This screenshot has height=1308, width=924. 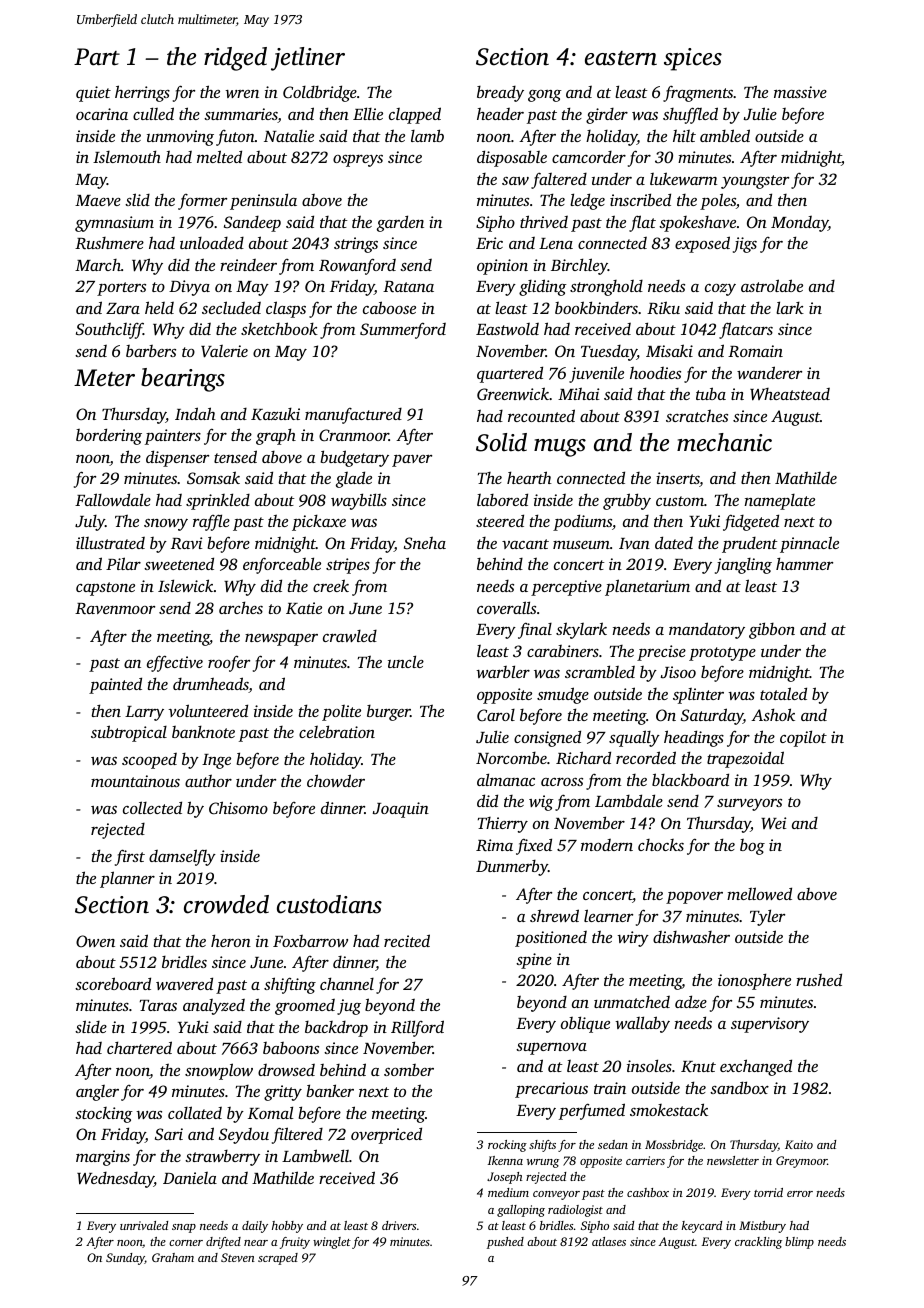 What do you see at coordinates (585, 1024) in the screenshot?
I see `oblique` at bounding box center [585, 1024].
